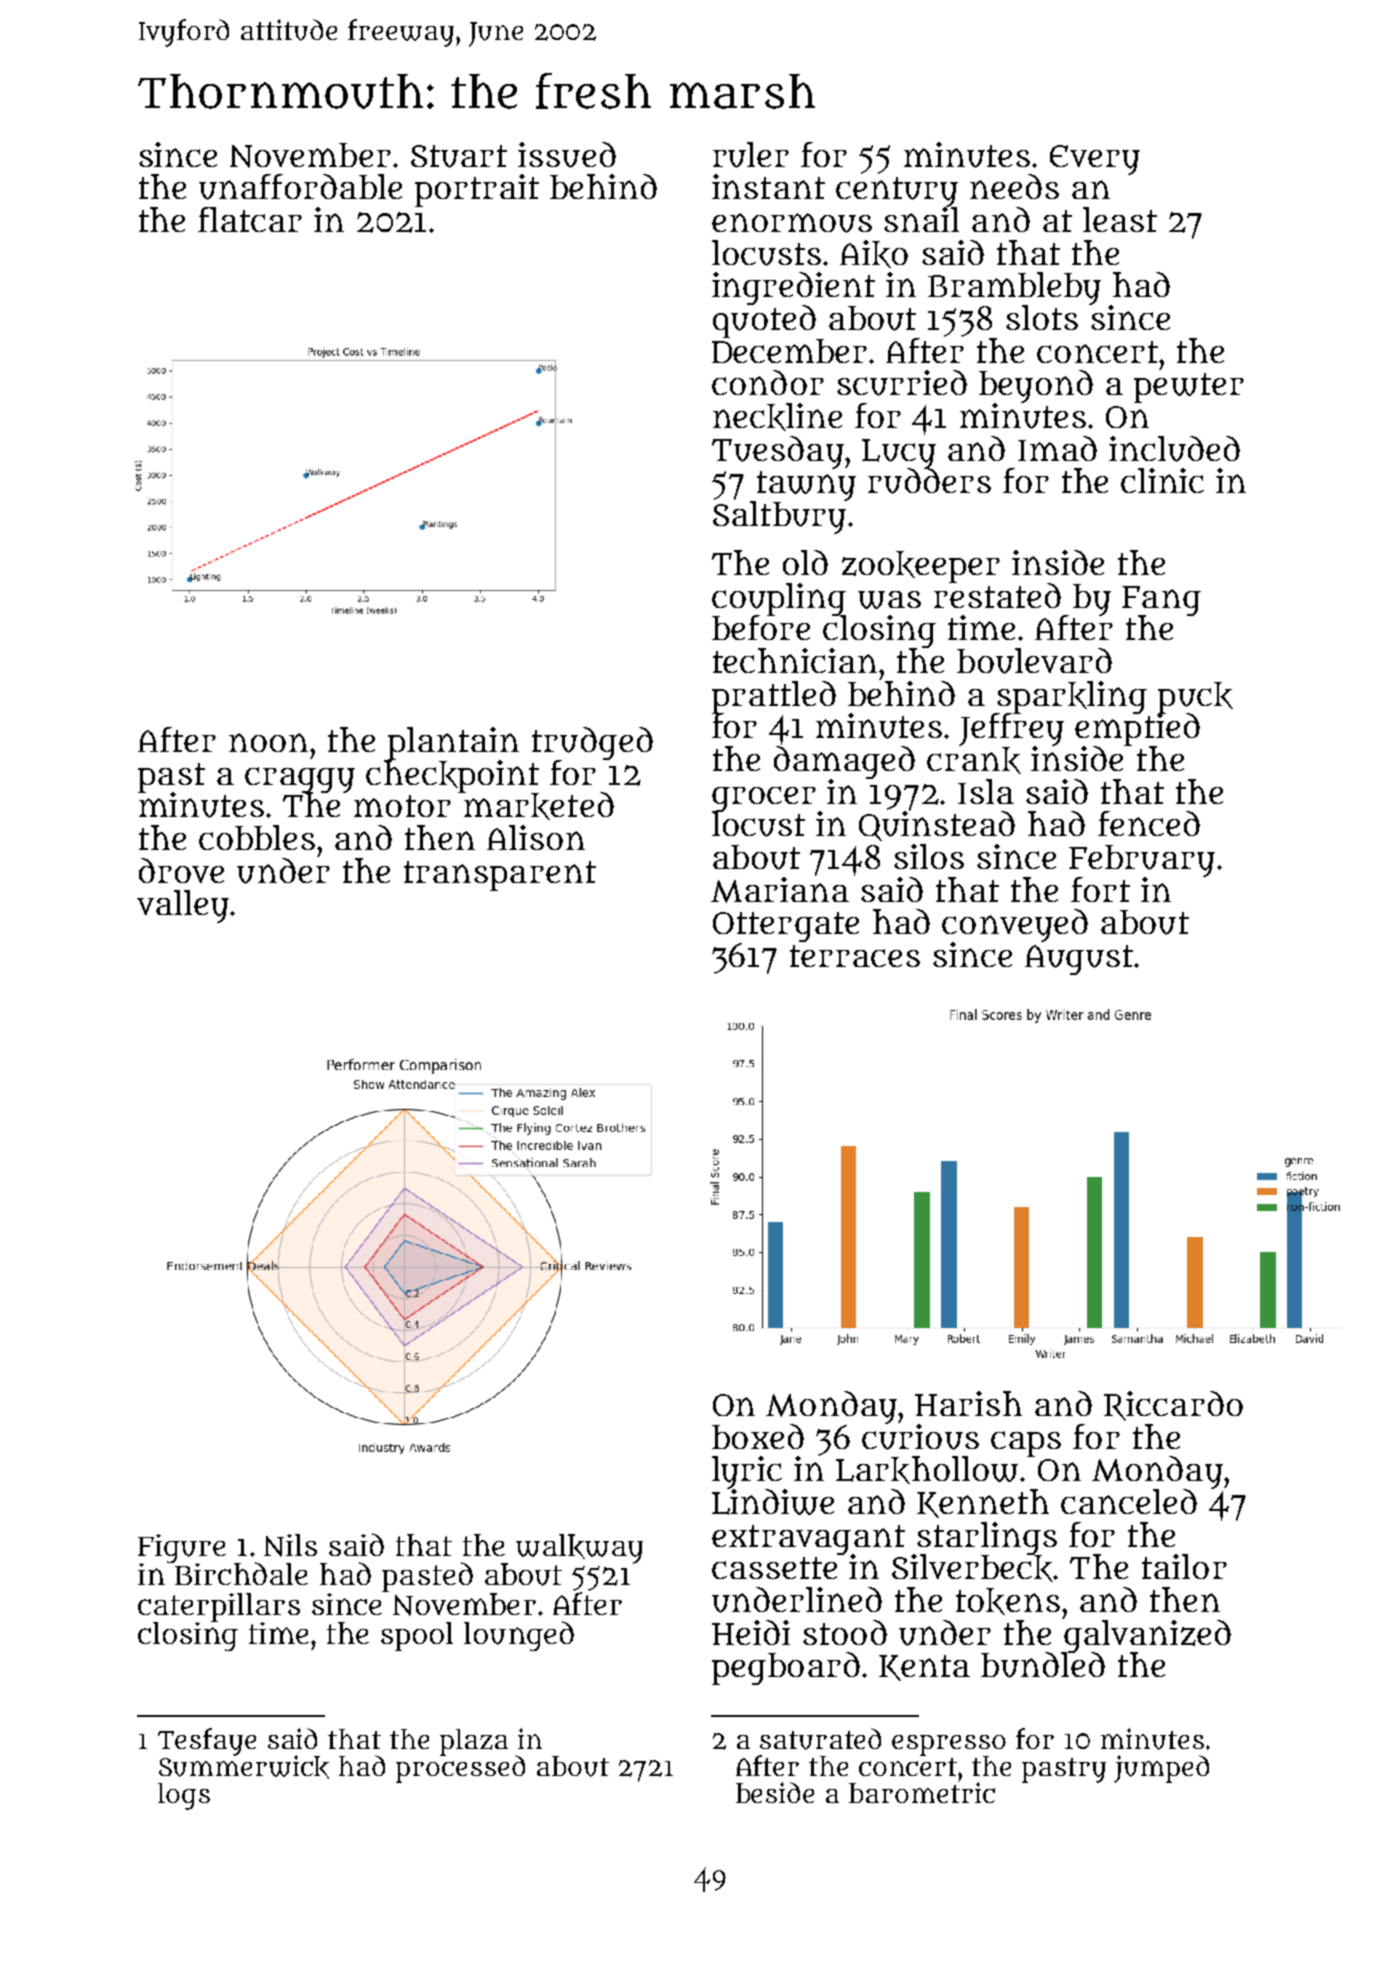  Describe the element at coordinates (183, 906) in the screenshot. I see `valley` at that location.
